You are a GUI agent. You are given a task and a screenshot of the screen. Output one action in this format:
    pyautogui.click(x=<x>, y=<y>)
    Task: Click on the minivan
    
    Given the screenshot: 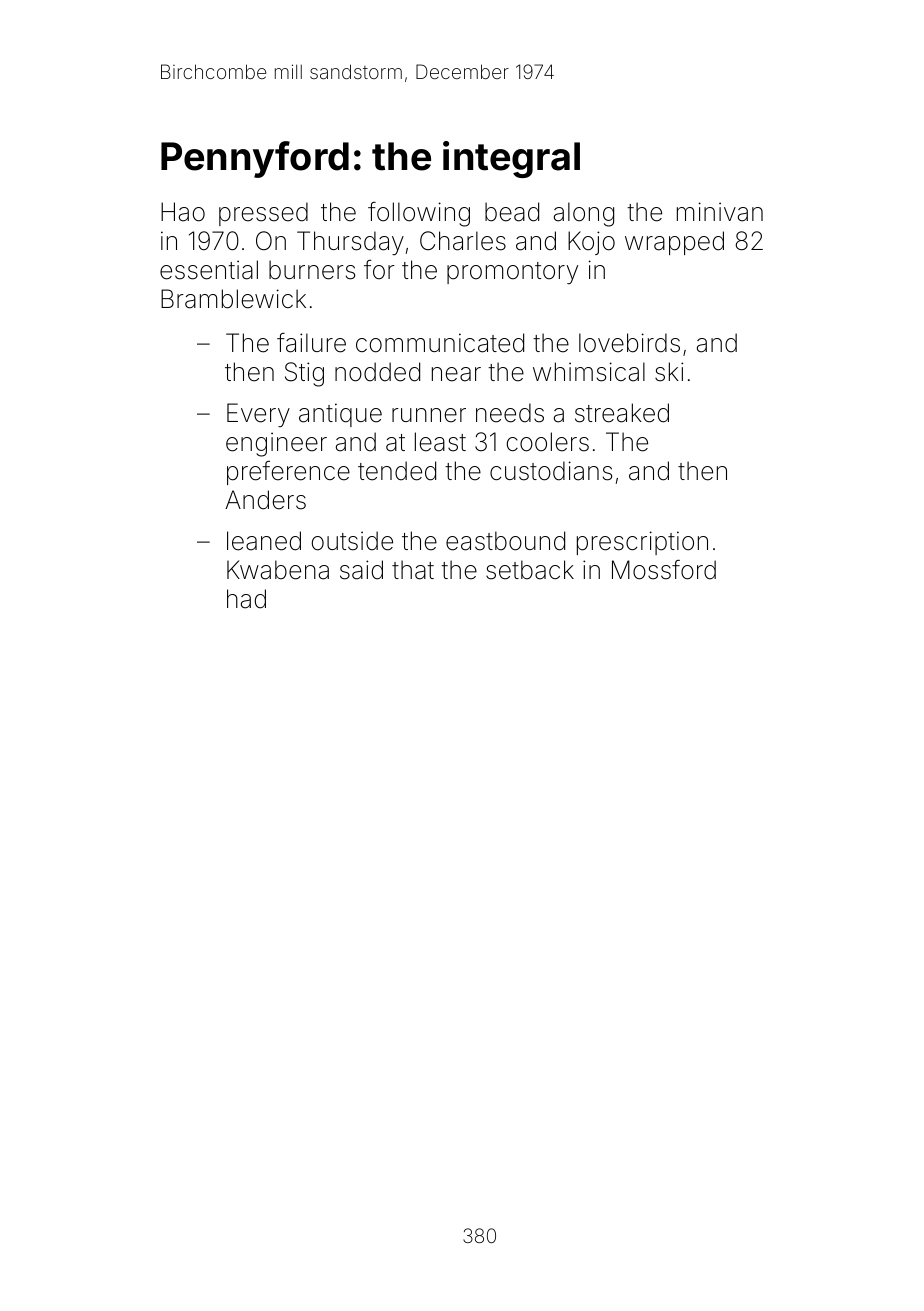 What is the action you would take?
    pyautogui.click(x=720, y=212)
